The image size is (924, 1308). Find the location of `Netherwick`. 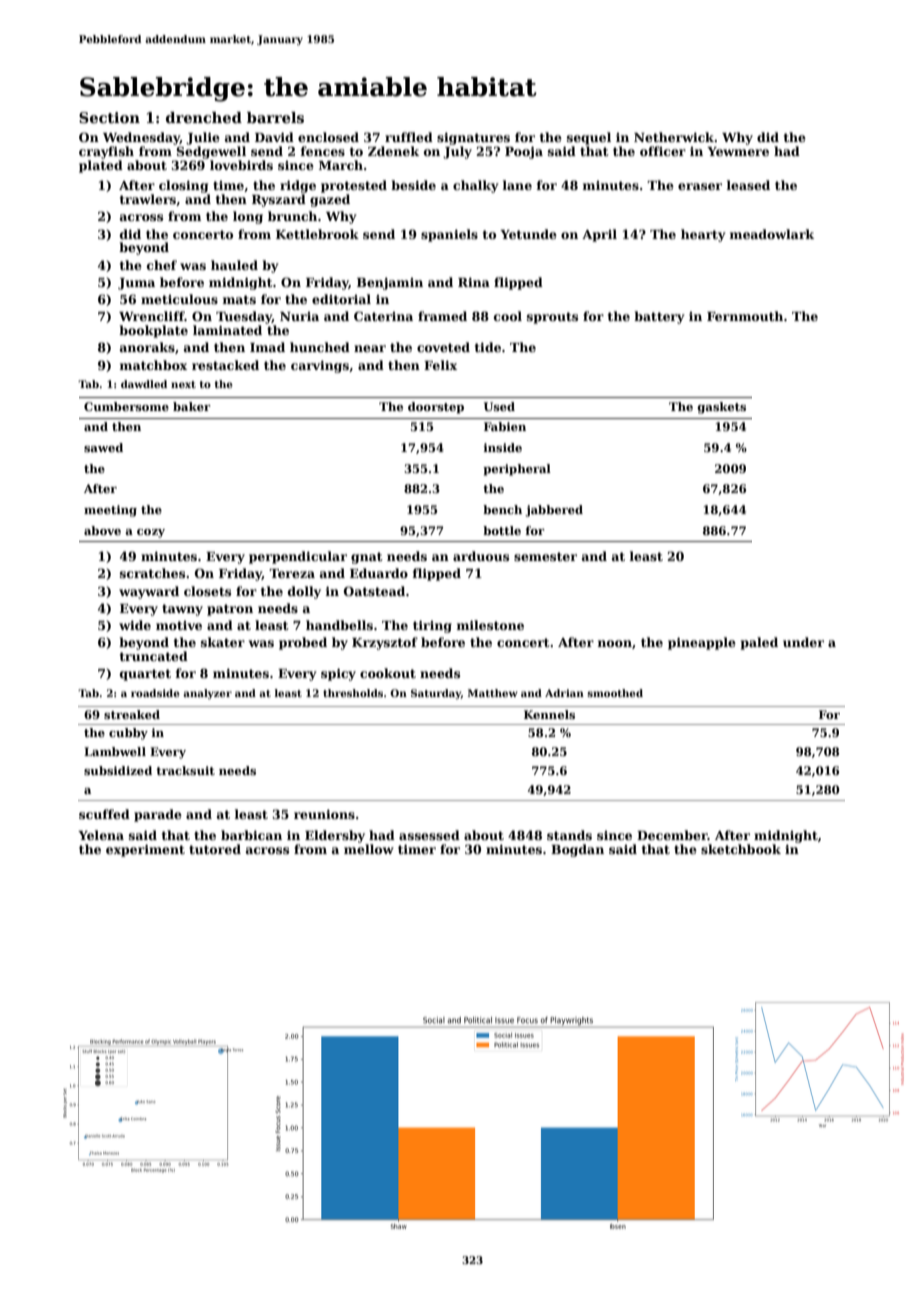

Netherwick is located at coordinates (674, 137).
